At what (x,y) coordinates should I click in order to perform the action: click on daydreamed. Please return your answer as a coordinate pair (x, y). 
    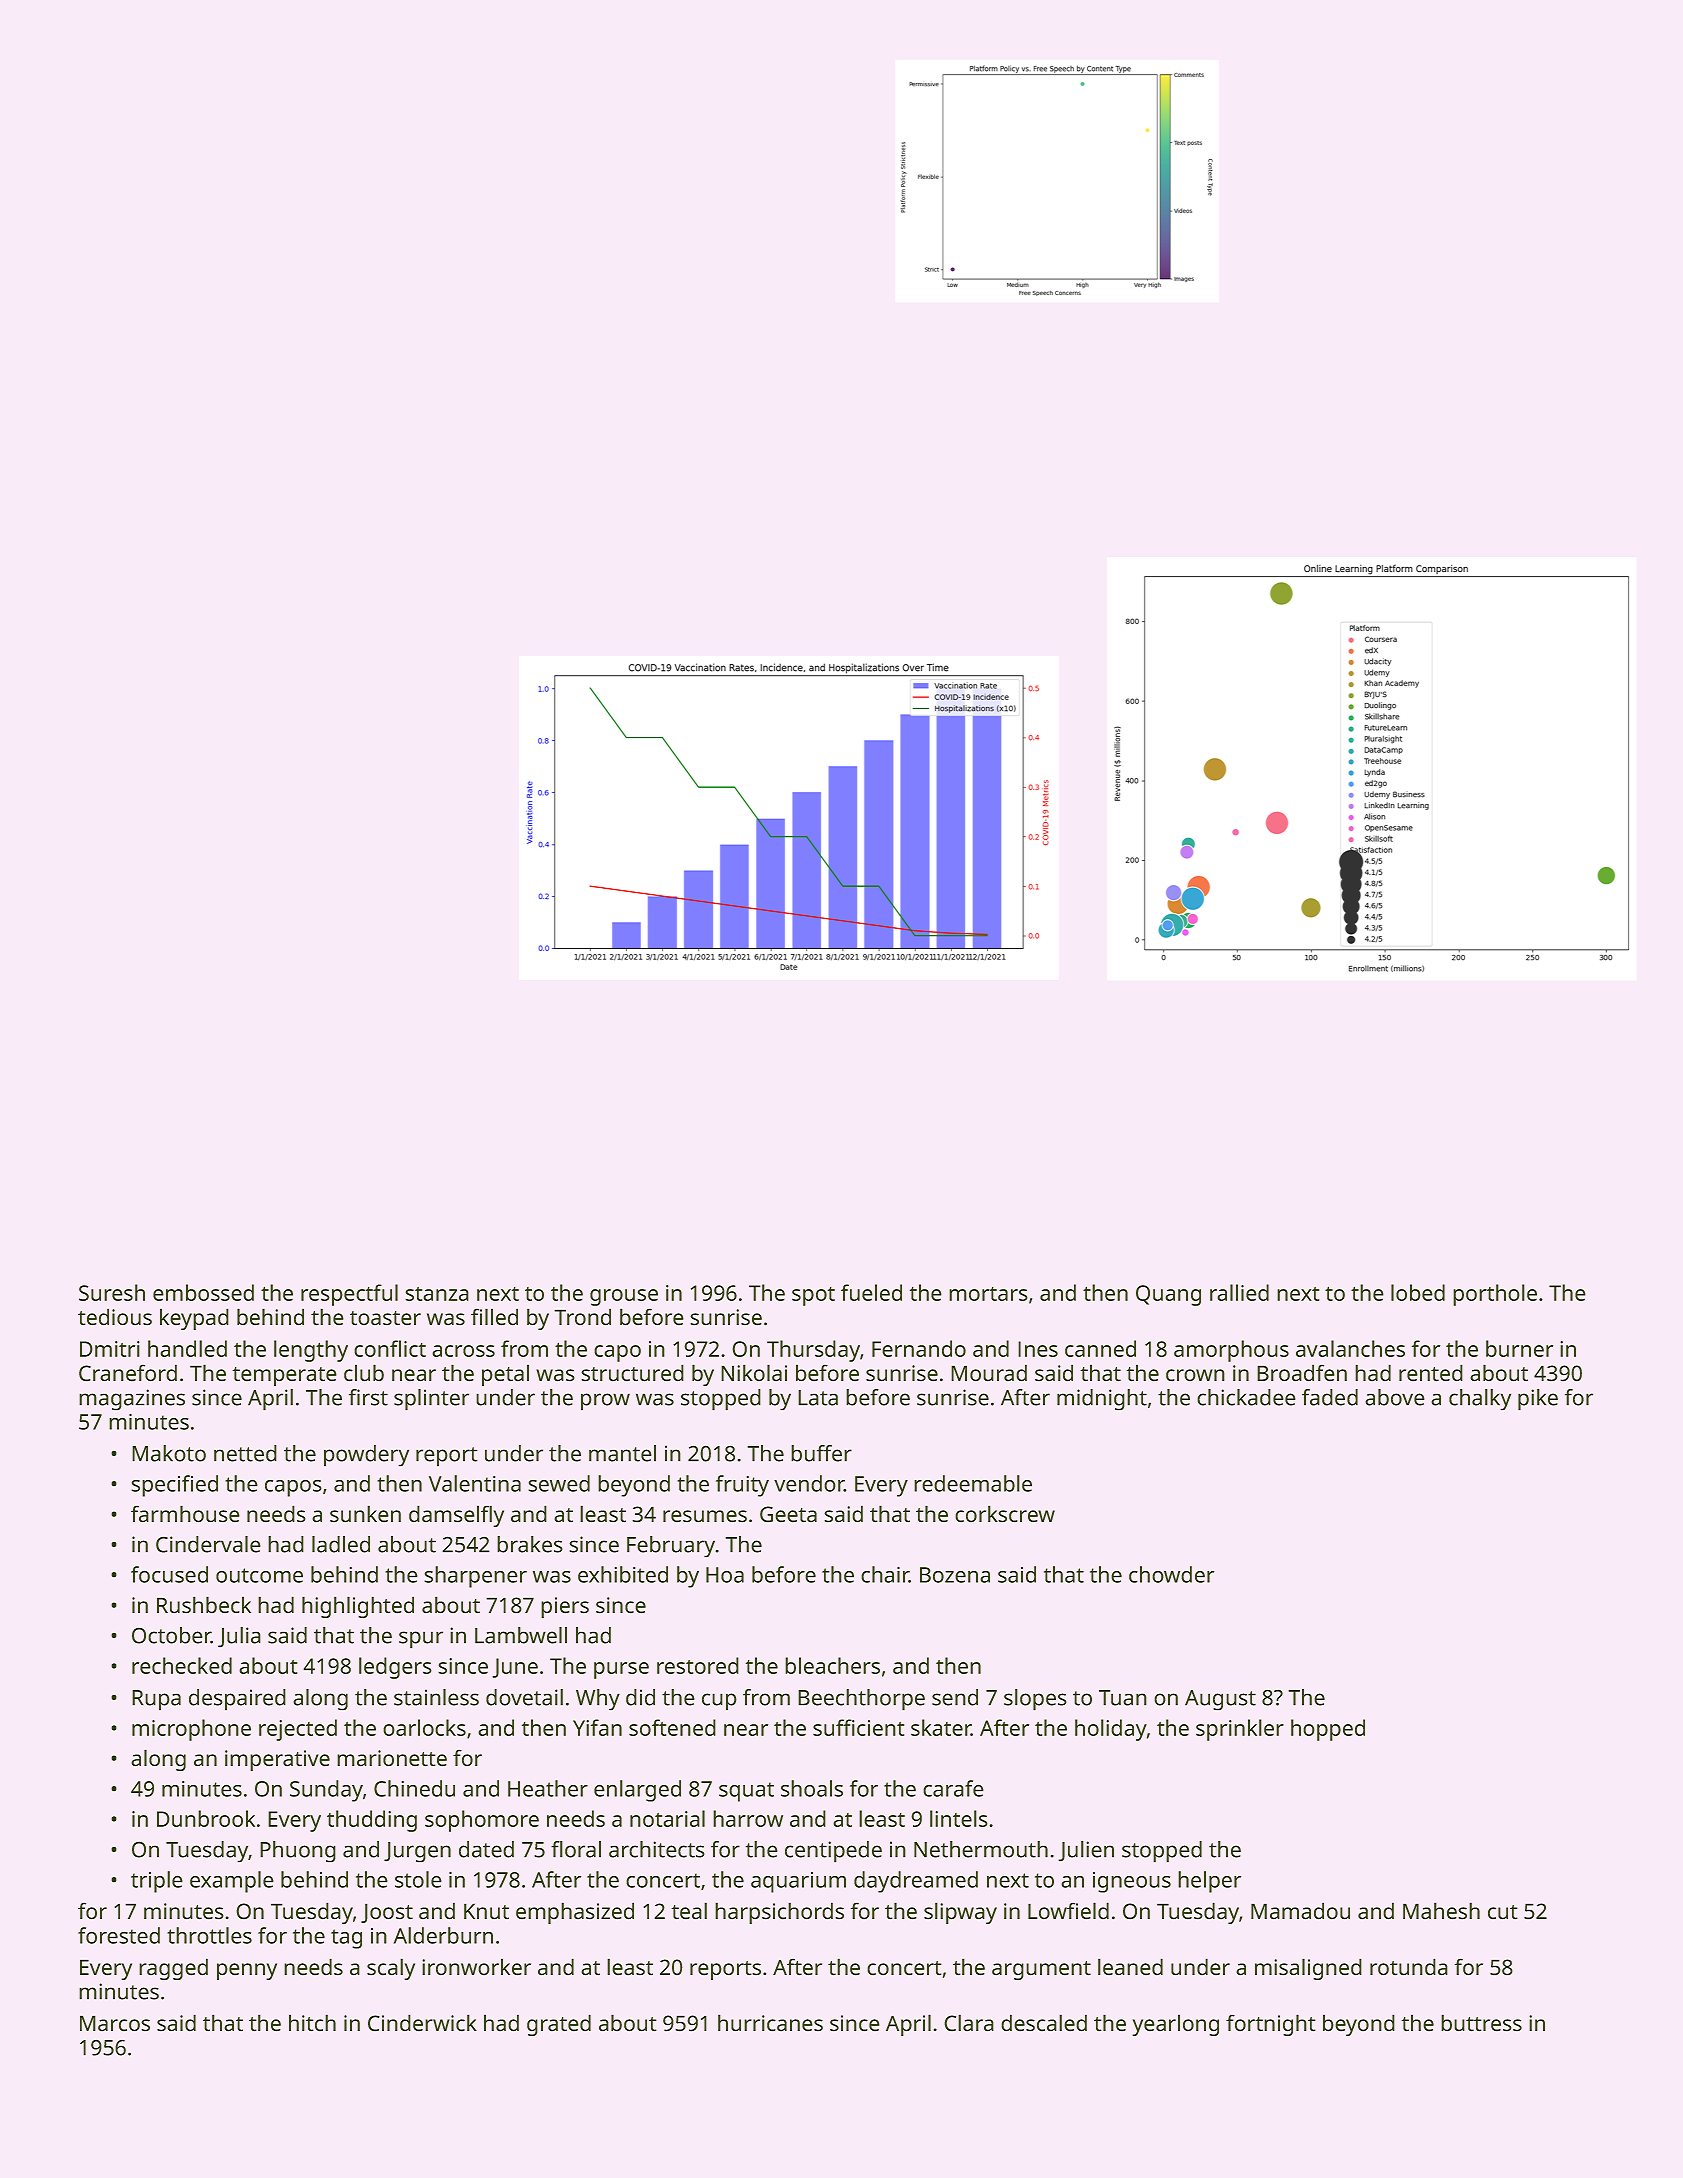
    Looking at the image, I should click on (916, 1882).
